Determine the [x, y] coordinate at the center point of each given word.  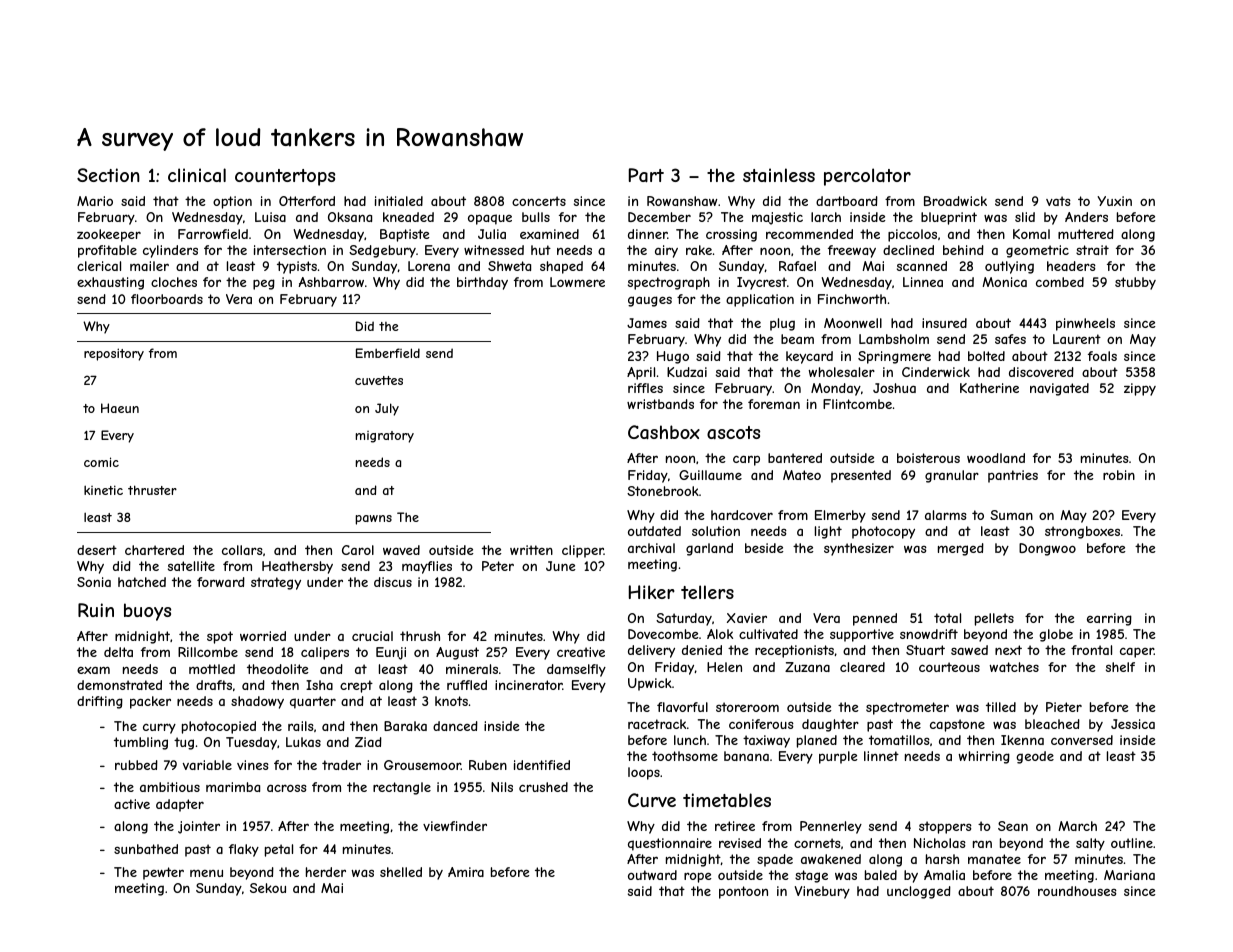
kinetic [103, 490]
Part [646, 175]
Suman [1011, 515]
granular [952, 476]
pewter [163, 873]
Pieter [1064, 707]
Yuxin [1114, 201]
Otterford [307, 201]
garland [709, 549]
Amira [466, 872]
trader [341, 765]
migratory [384, 437]
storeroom [747, 707]
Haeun [120, 408]
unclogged [919, 892]
